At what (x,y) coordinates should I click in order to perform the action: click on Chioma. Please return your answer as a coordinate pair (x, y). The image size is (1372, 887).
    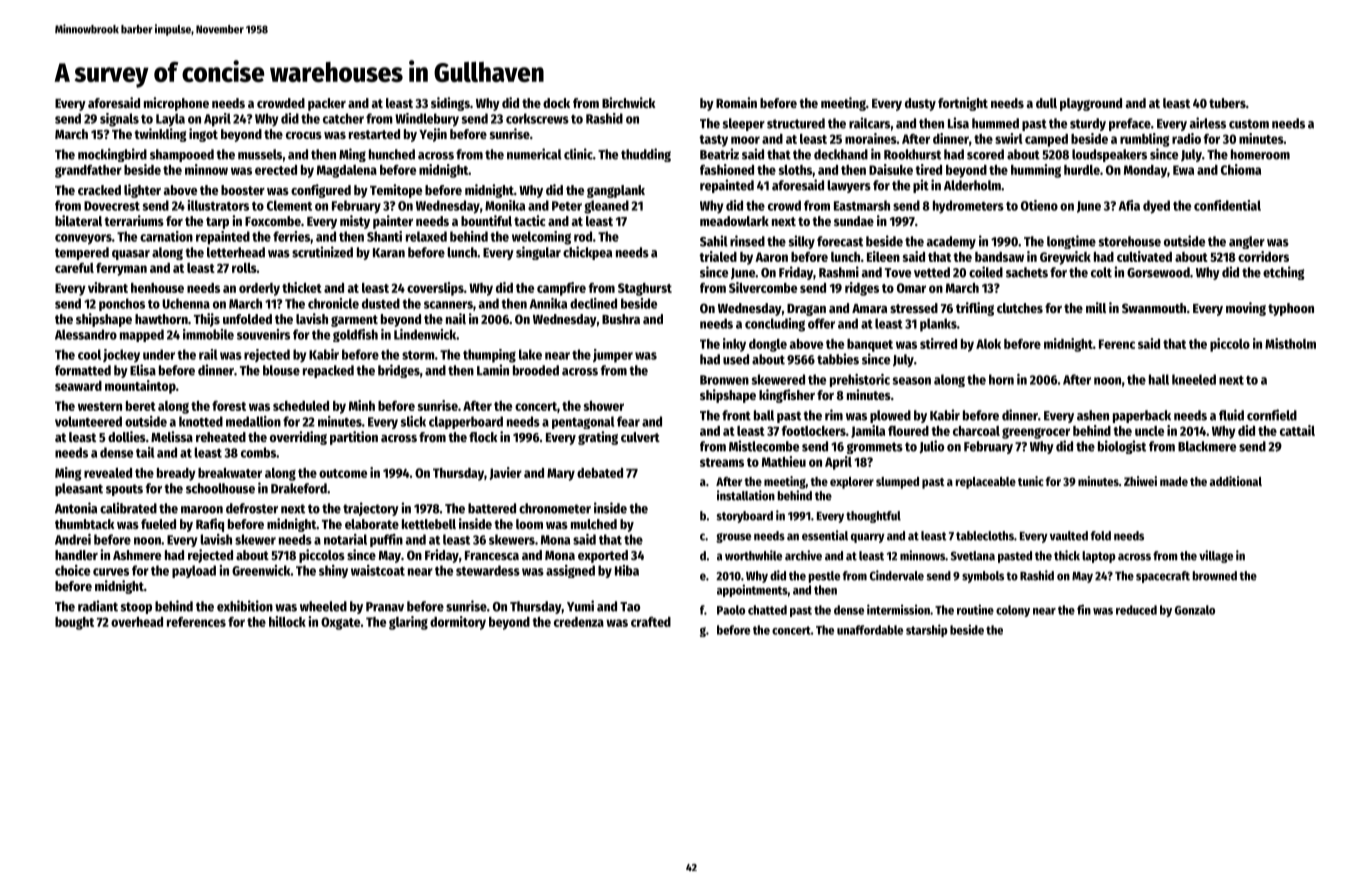
    Looking at the image, I should click on (1241, 169).
